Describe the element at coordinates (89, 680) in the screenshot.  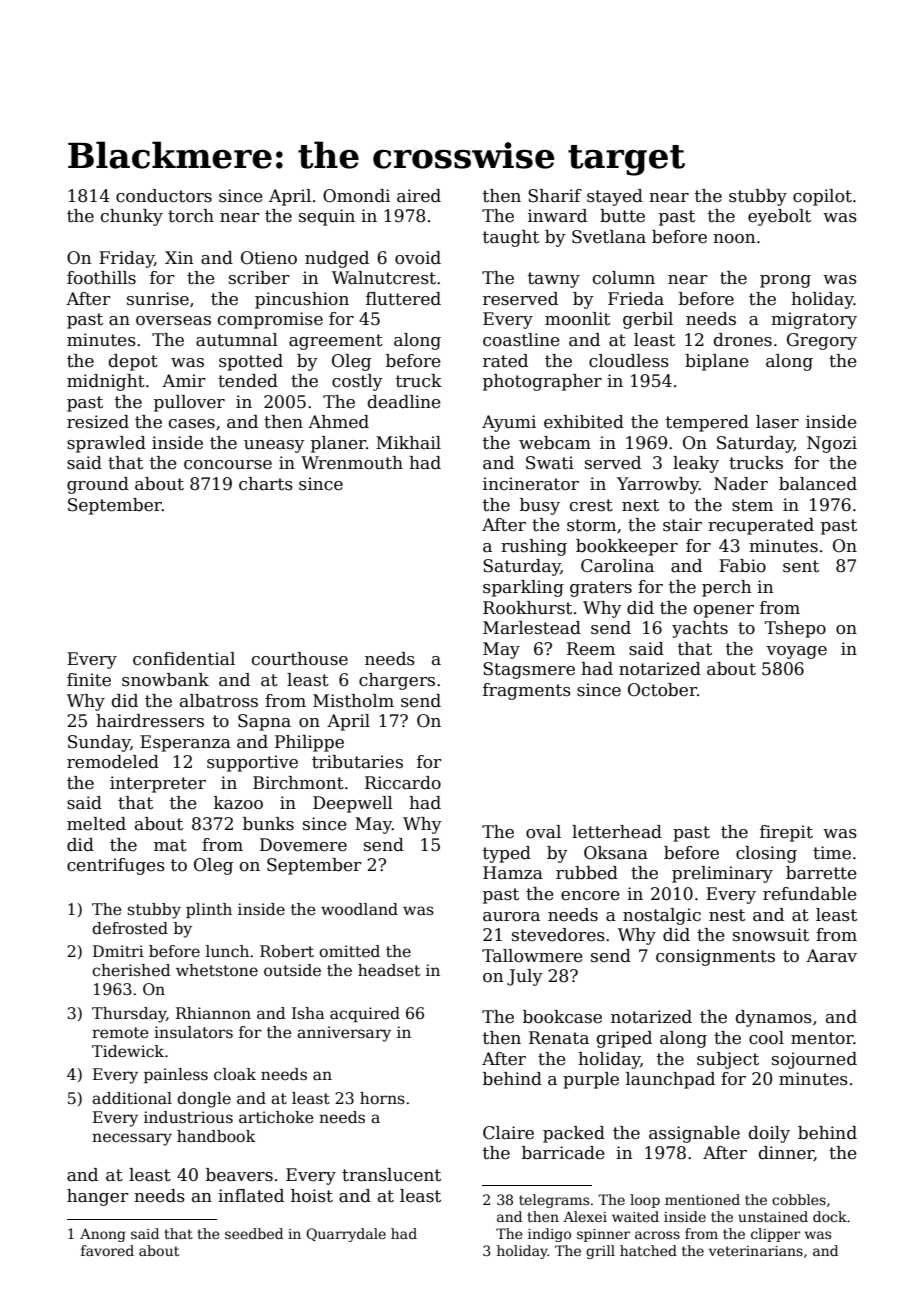
I see `finite` at that location.
